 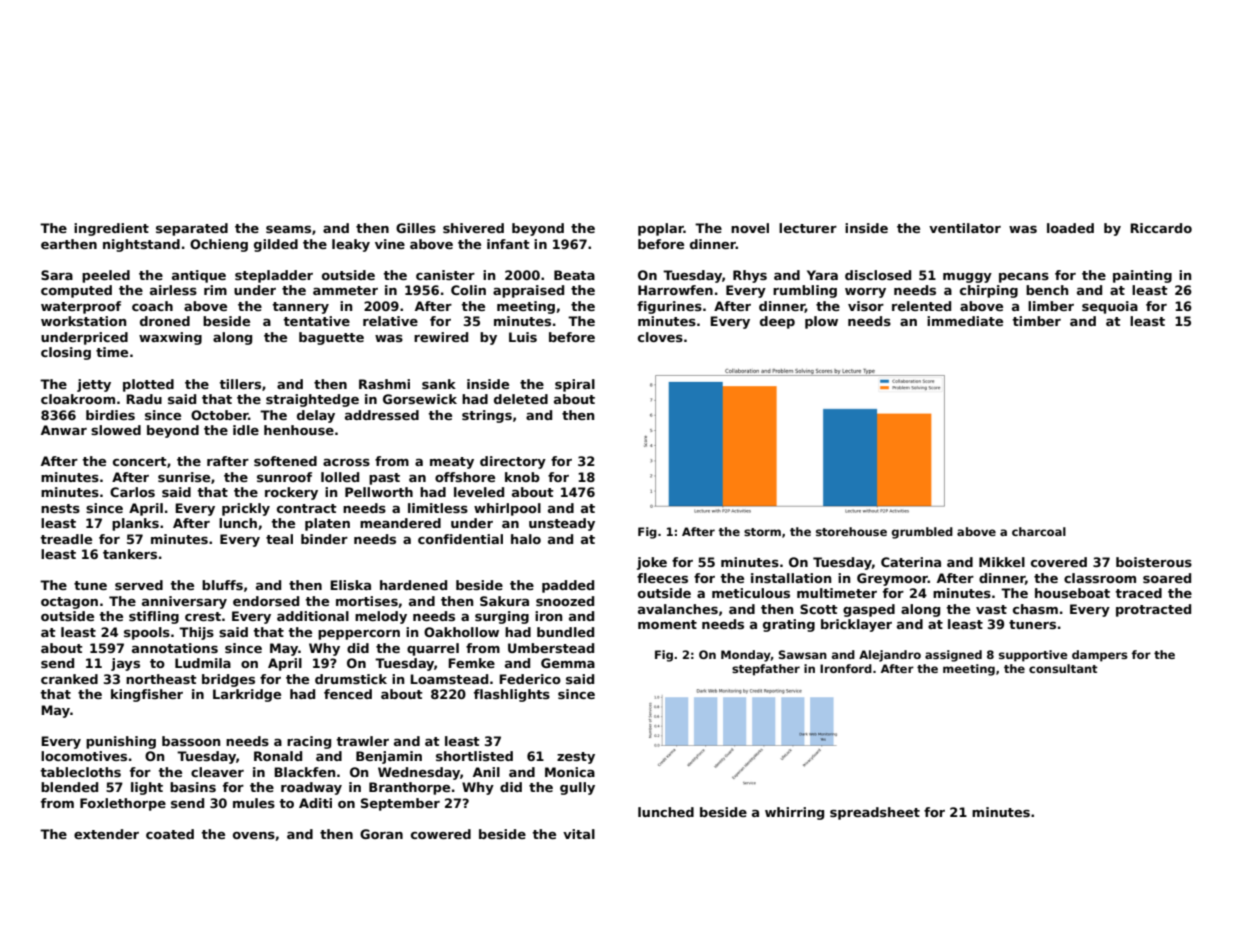 I want to click on Aditi, so click(x=315, y=803).
